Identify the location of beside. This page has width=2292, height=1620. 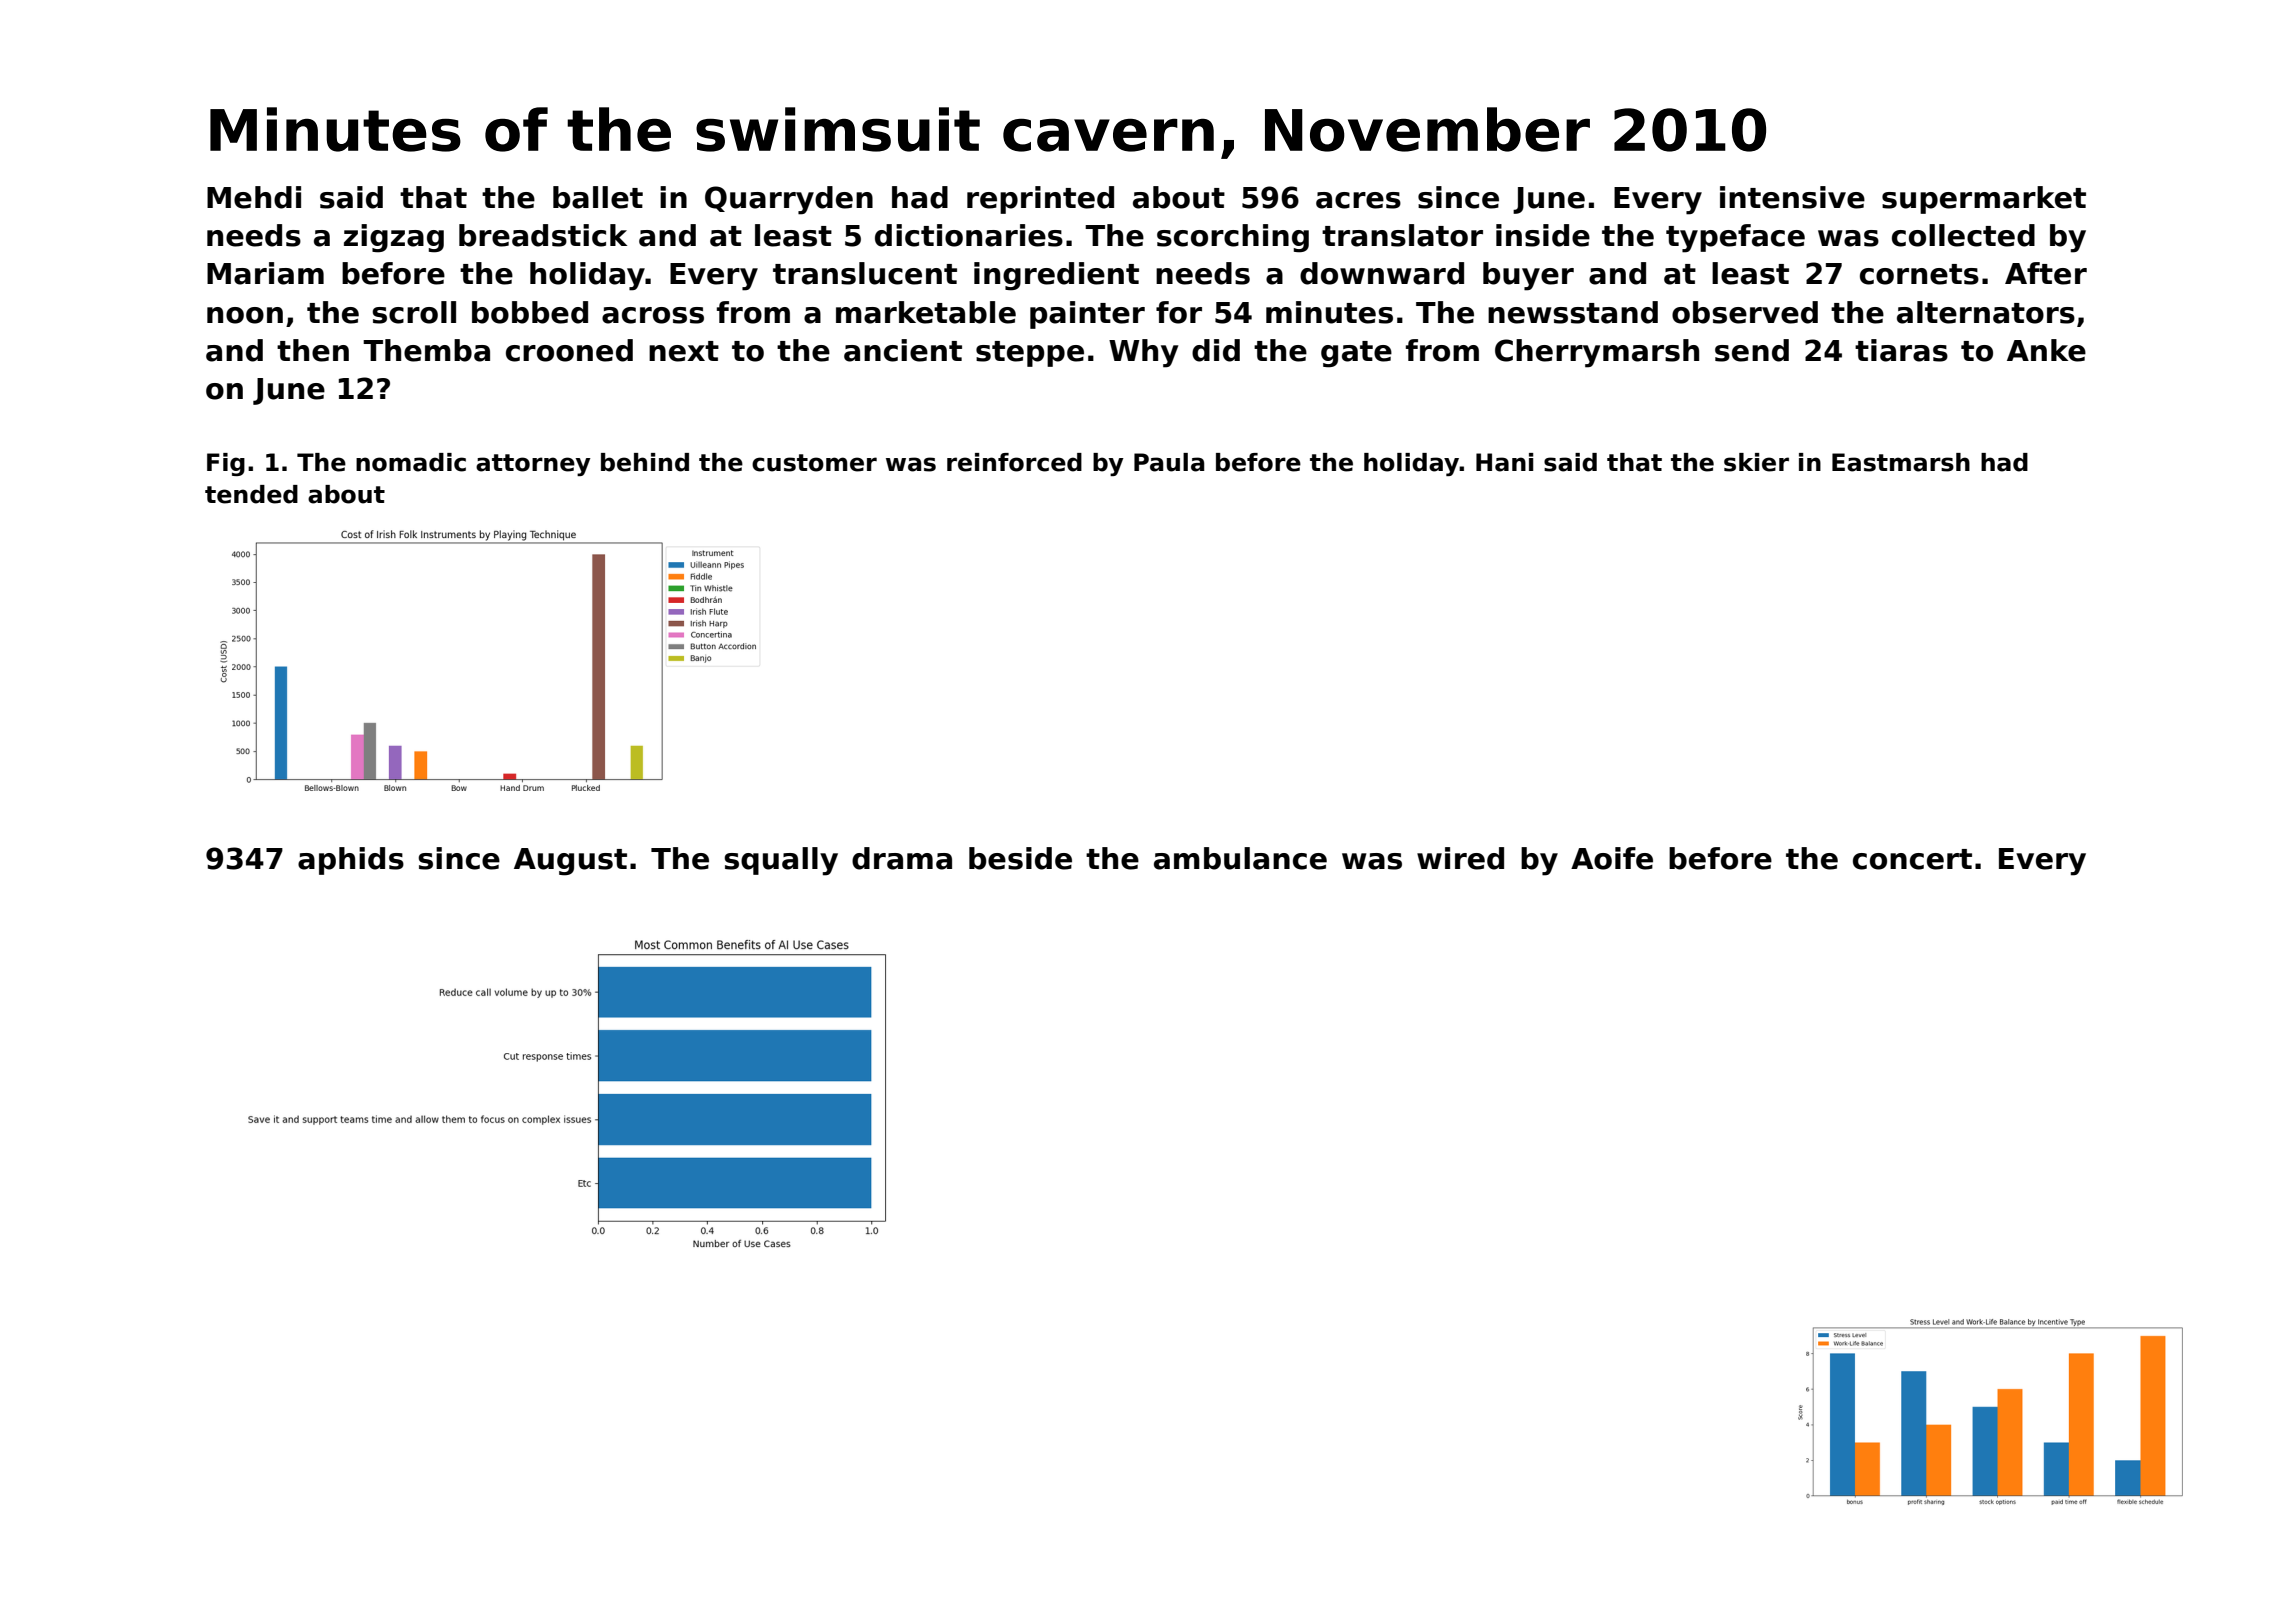
(1020, 858).
